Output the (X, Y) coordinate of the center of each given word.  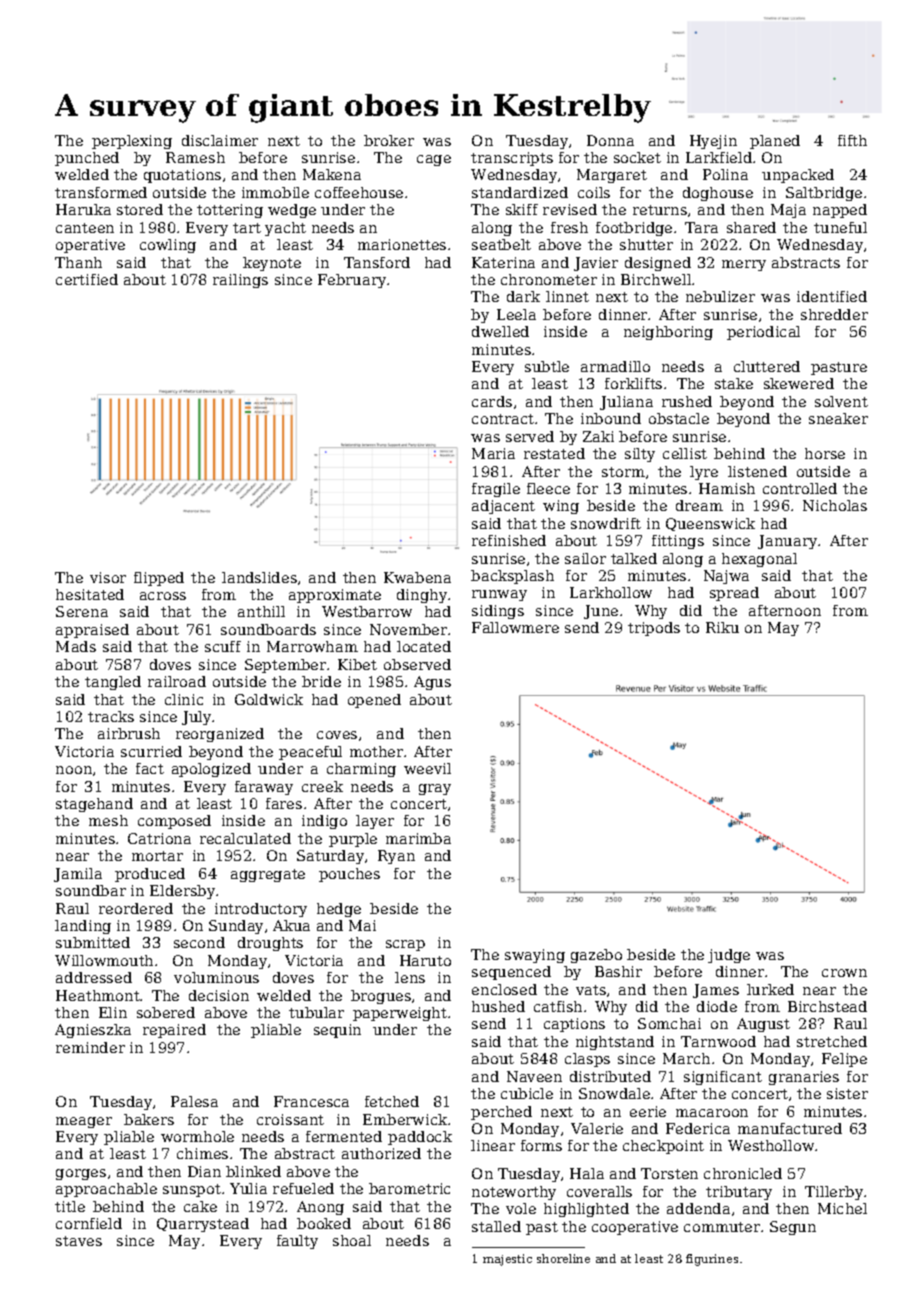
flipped (159, 579)
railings (240, 281)
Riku (722, 627)
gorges (81, 1174)
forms (541, 1145)
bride (321, 681)
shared (751, 227)
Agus (432, 683)
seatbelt (501, 244)
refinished (509, 540)
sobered (166, 1012)
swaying (535, 956)
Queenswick (710, 524)
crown (844, 973)
